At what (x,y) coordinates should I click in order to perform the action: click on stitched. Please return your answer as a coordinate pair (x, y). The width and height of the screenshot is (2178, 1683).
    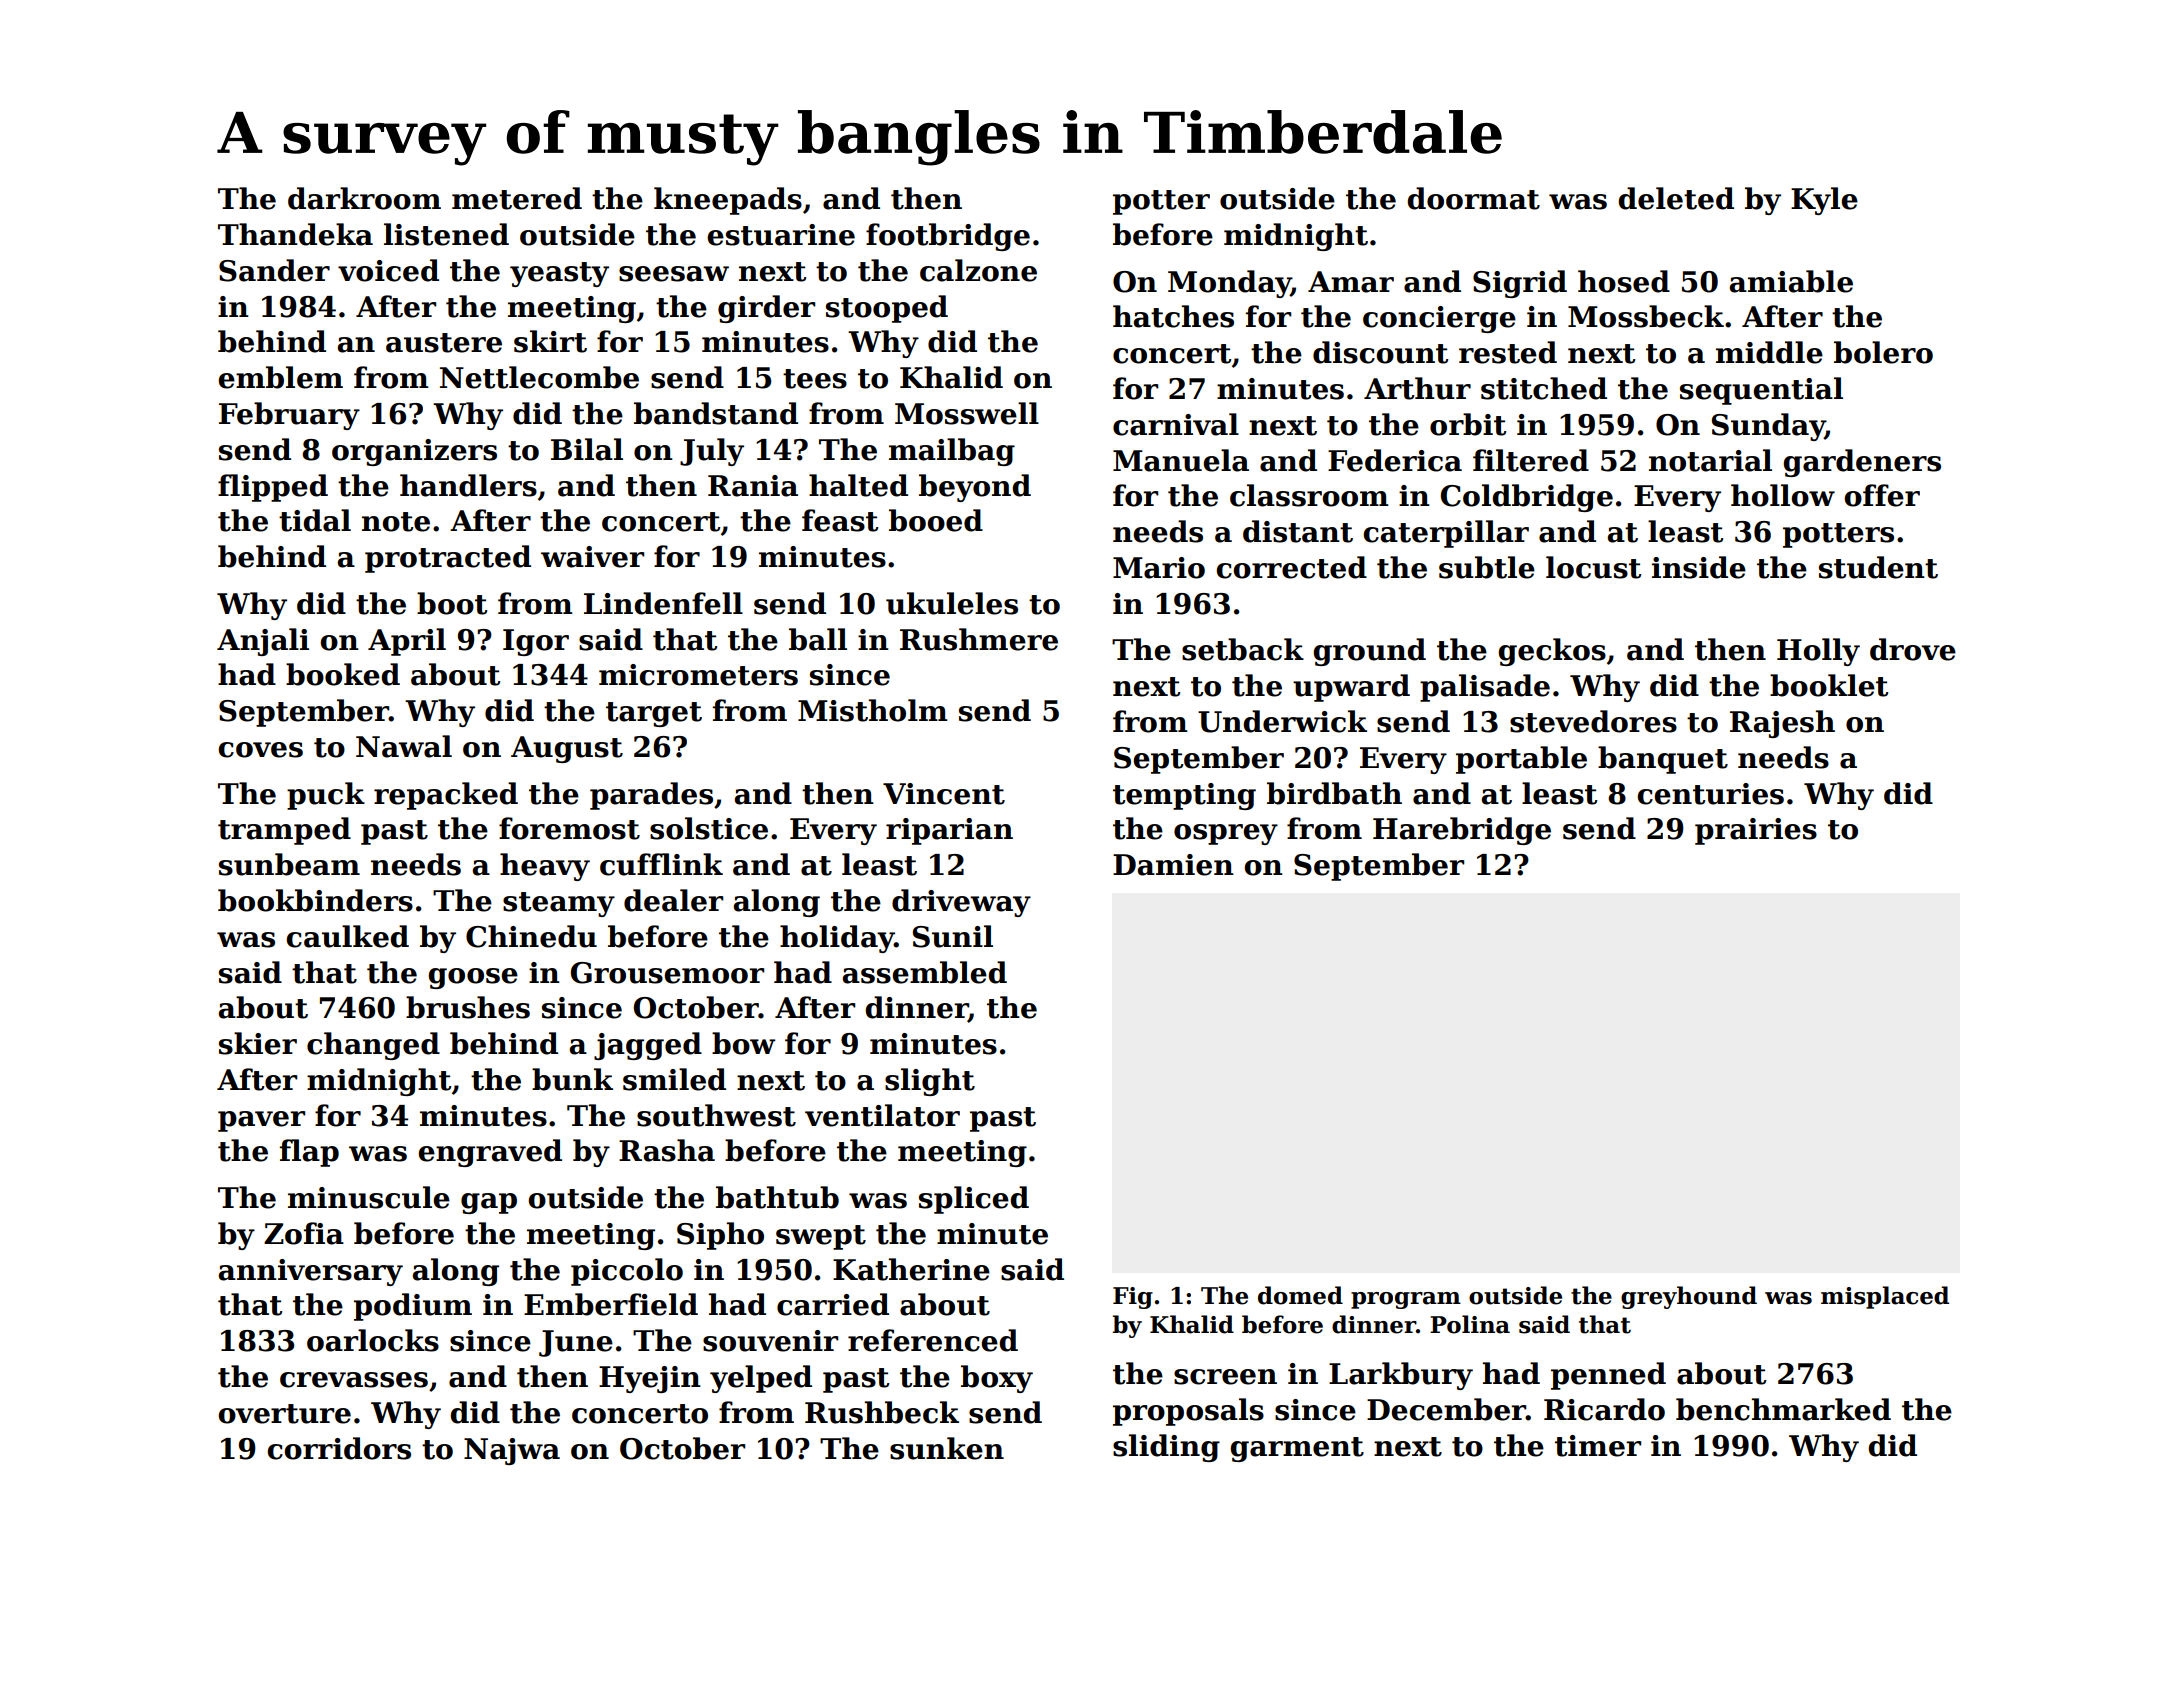
    Looking at the image, I should click on (1544, 388).
